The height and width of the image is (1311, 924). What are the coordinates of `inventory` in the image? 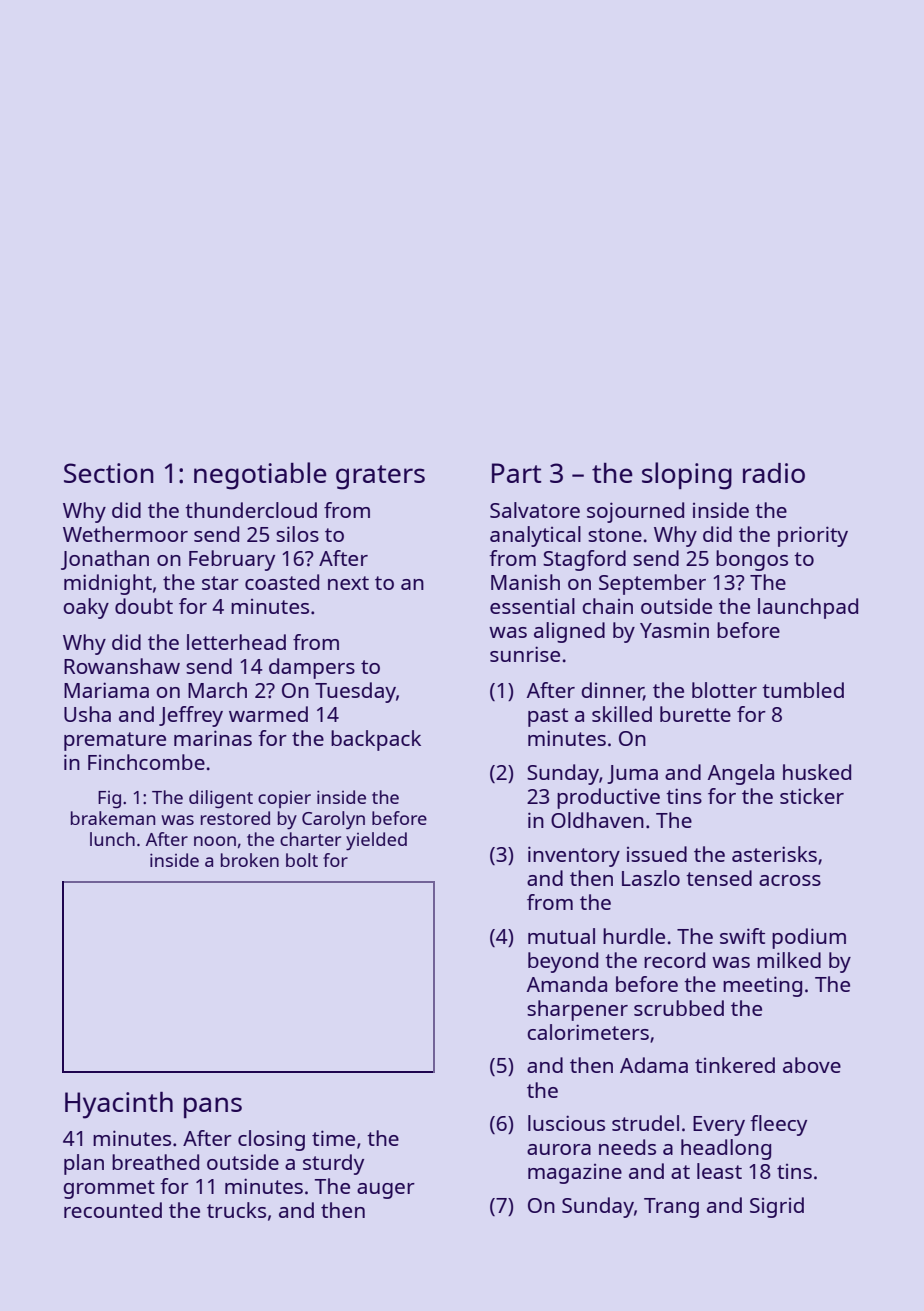 It's located at (574, 856).
